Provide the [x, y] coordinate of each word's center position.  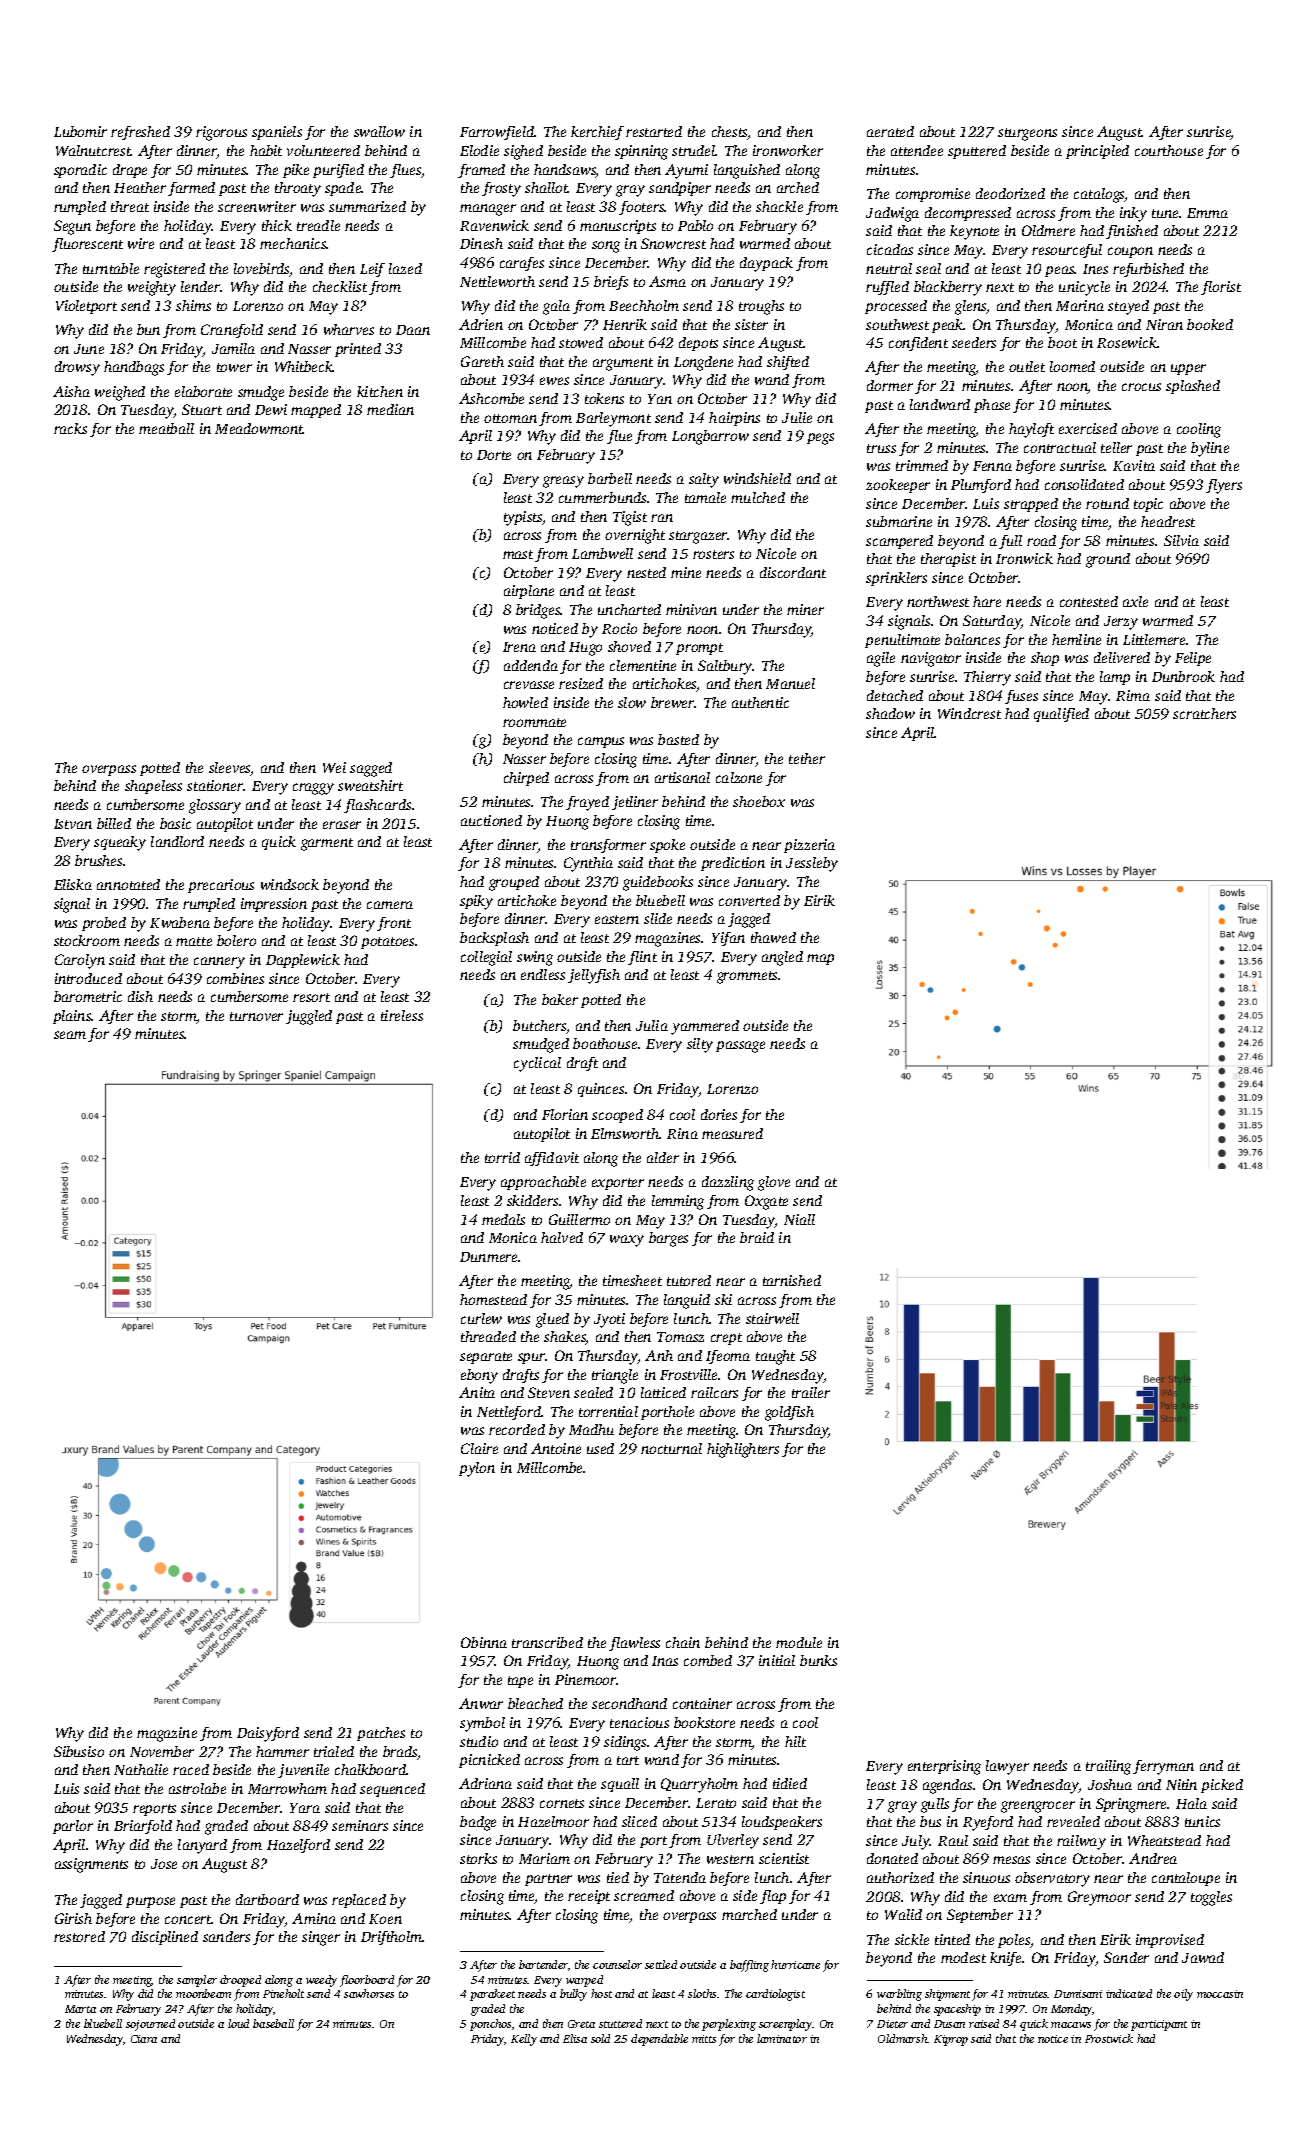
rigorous [221, 133]
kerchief [597, 133]
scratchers [1204, 713]
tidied [790, 1783]
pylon [477, 1469]
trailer [811, 1392]
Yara [305, 1808]
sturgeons [1027, 134]
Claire [479, 1448]
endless [543, 974]
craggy [313, 789]
